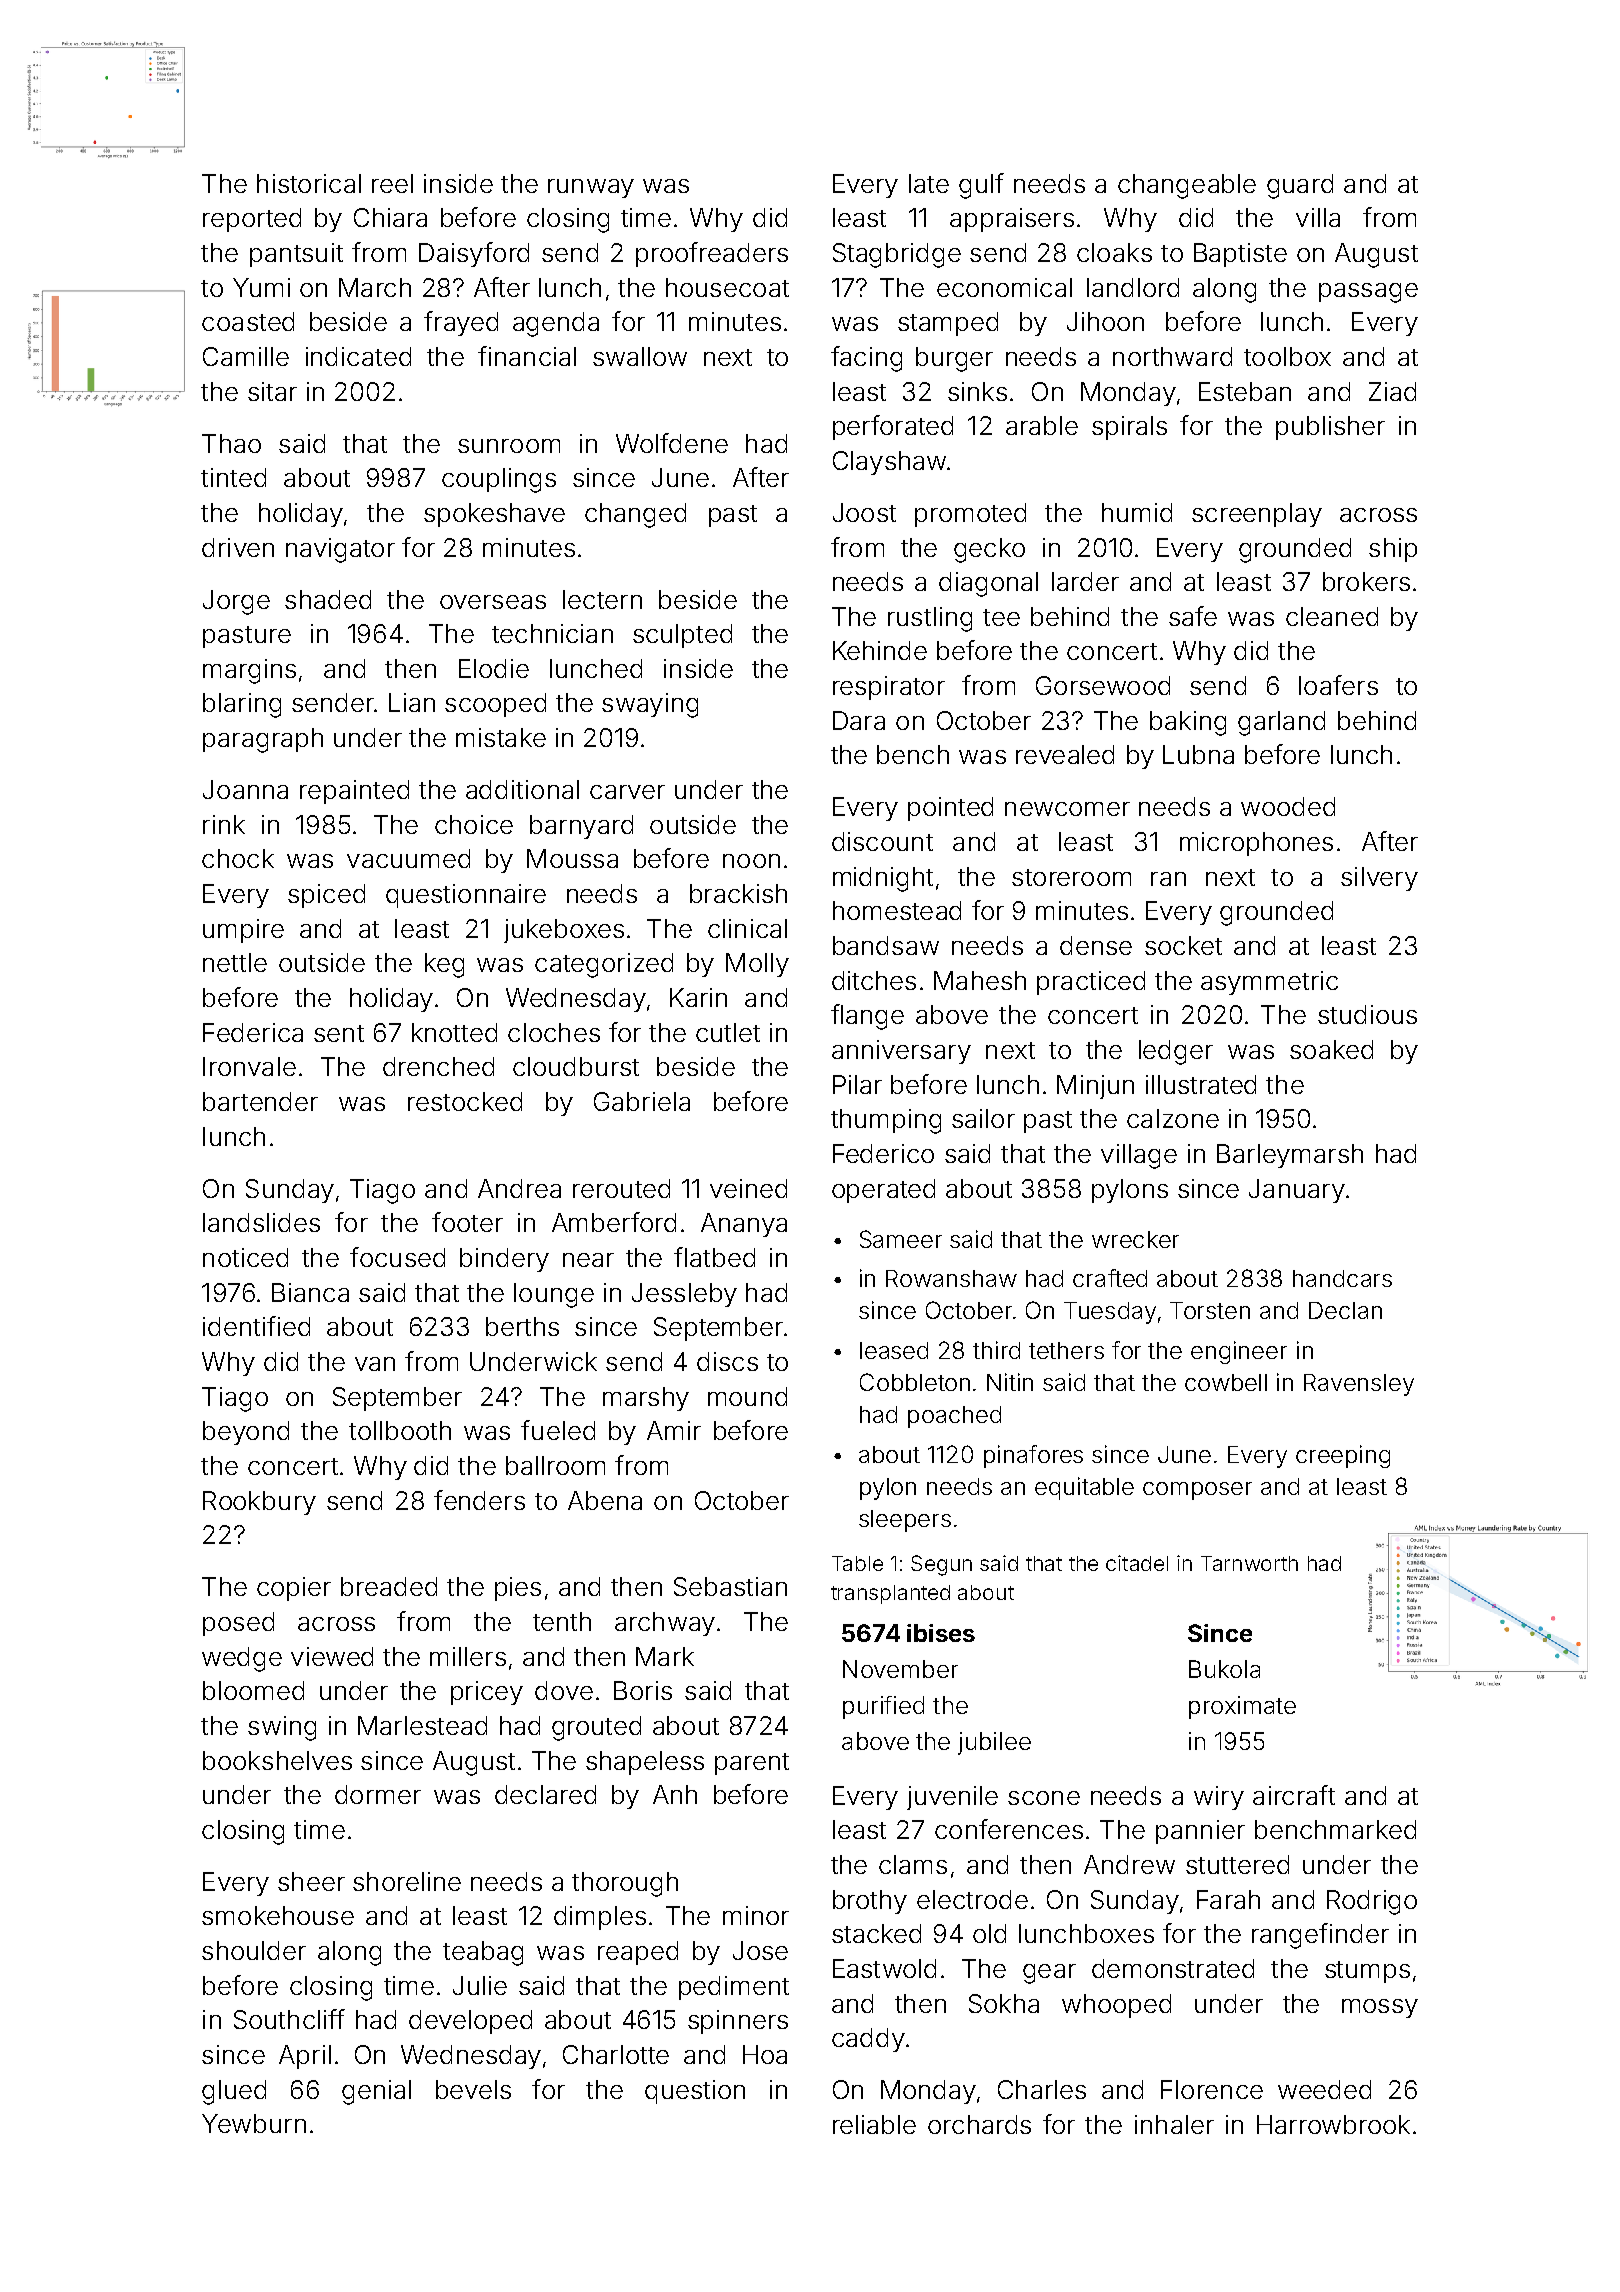  What do you see at coordinates (470, 2022) in the image?
I see `developed` at bounding box center [470, 2022].
